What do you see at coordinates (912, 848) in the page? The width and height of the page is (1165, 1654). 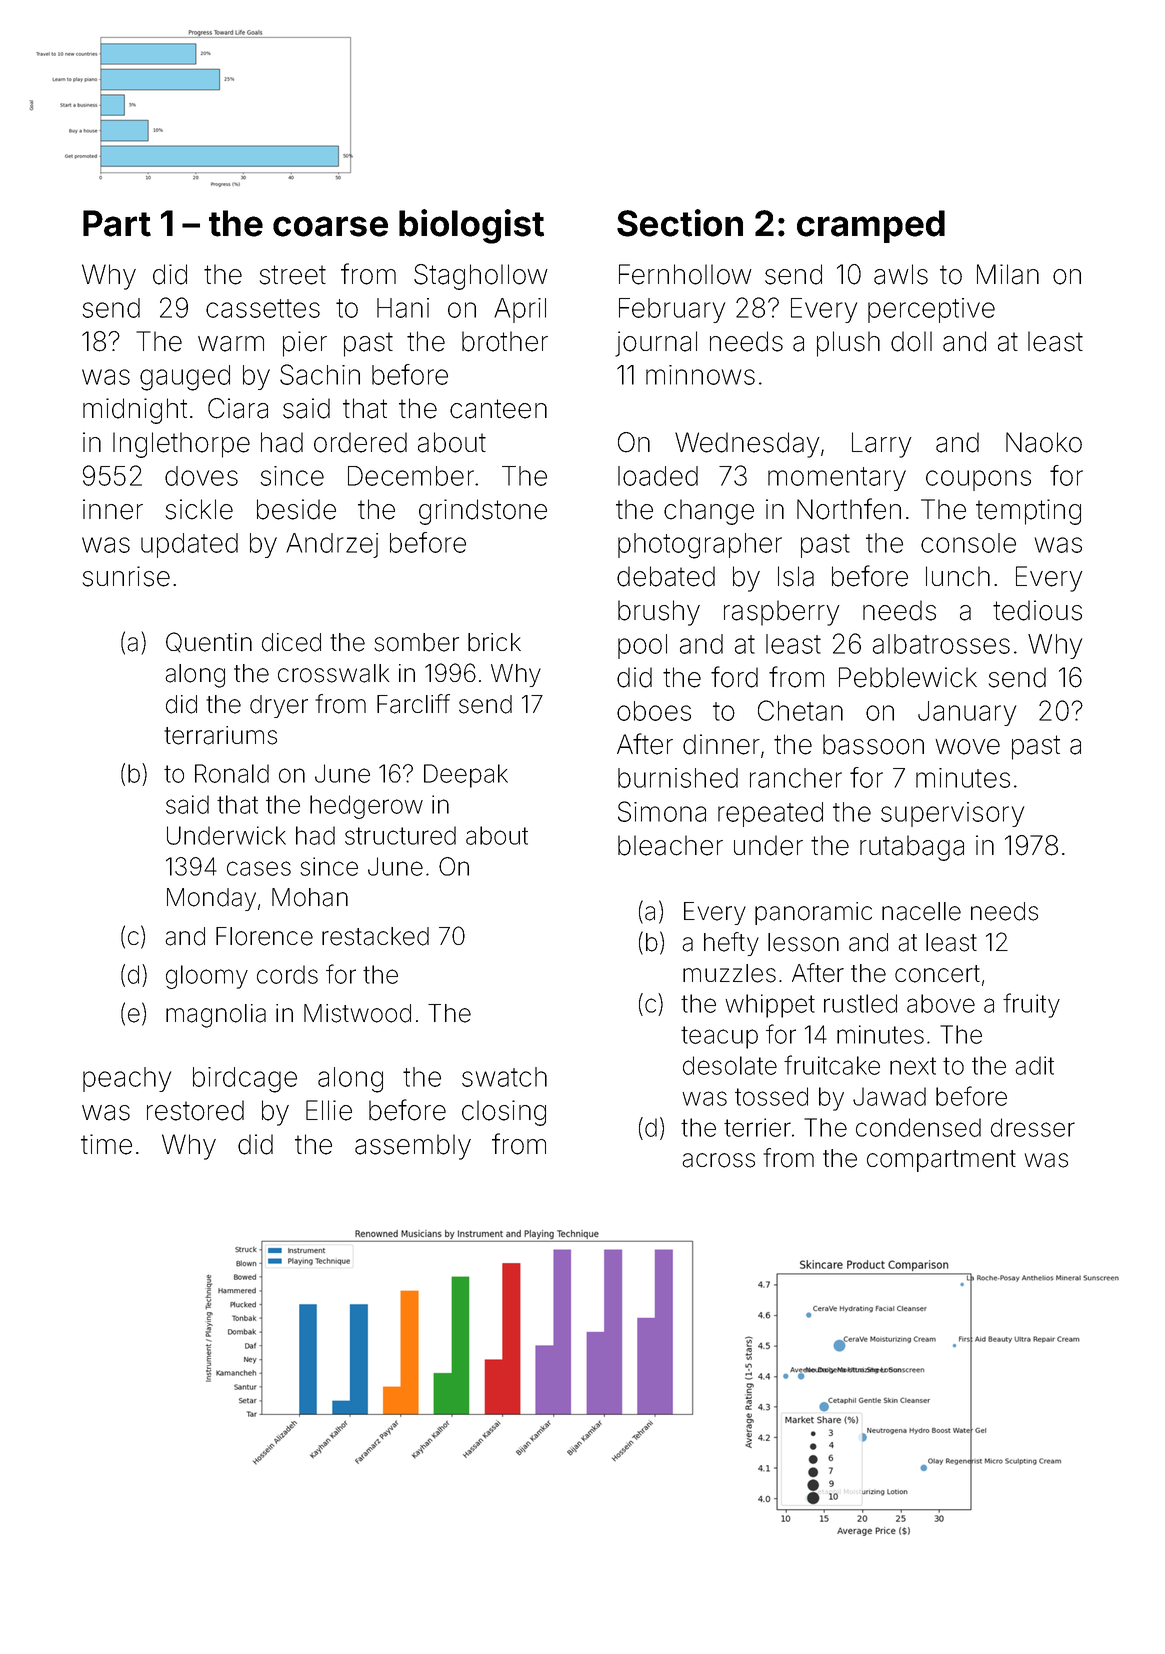 I see `rutabaga` at bounding box center [912, 848].
